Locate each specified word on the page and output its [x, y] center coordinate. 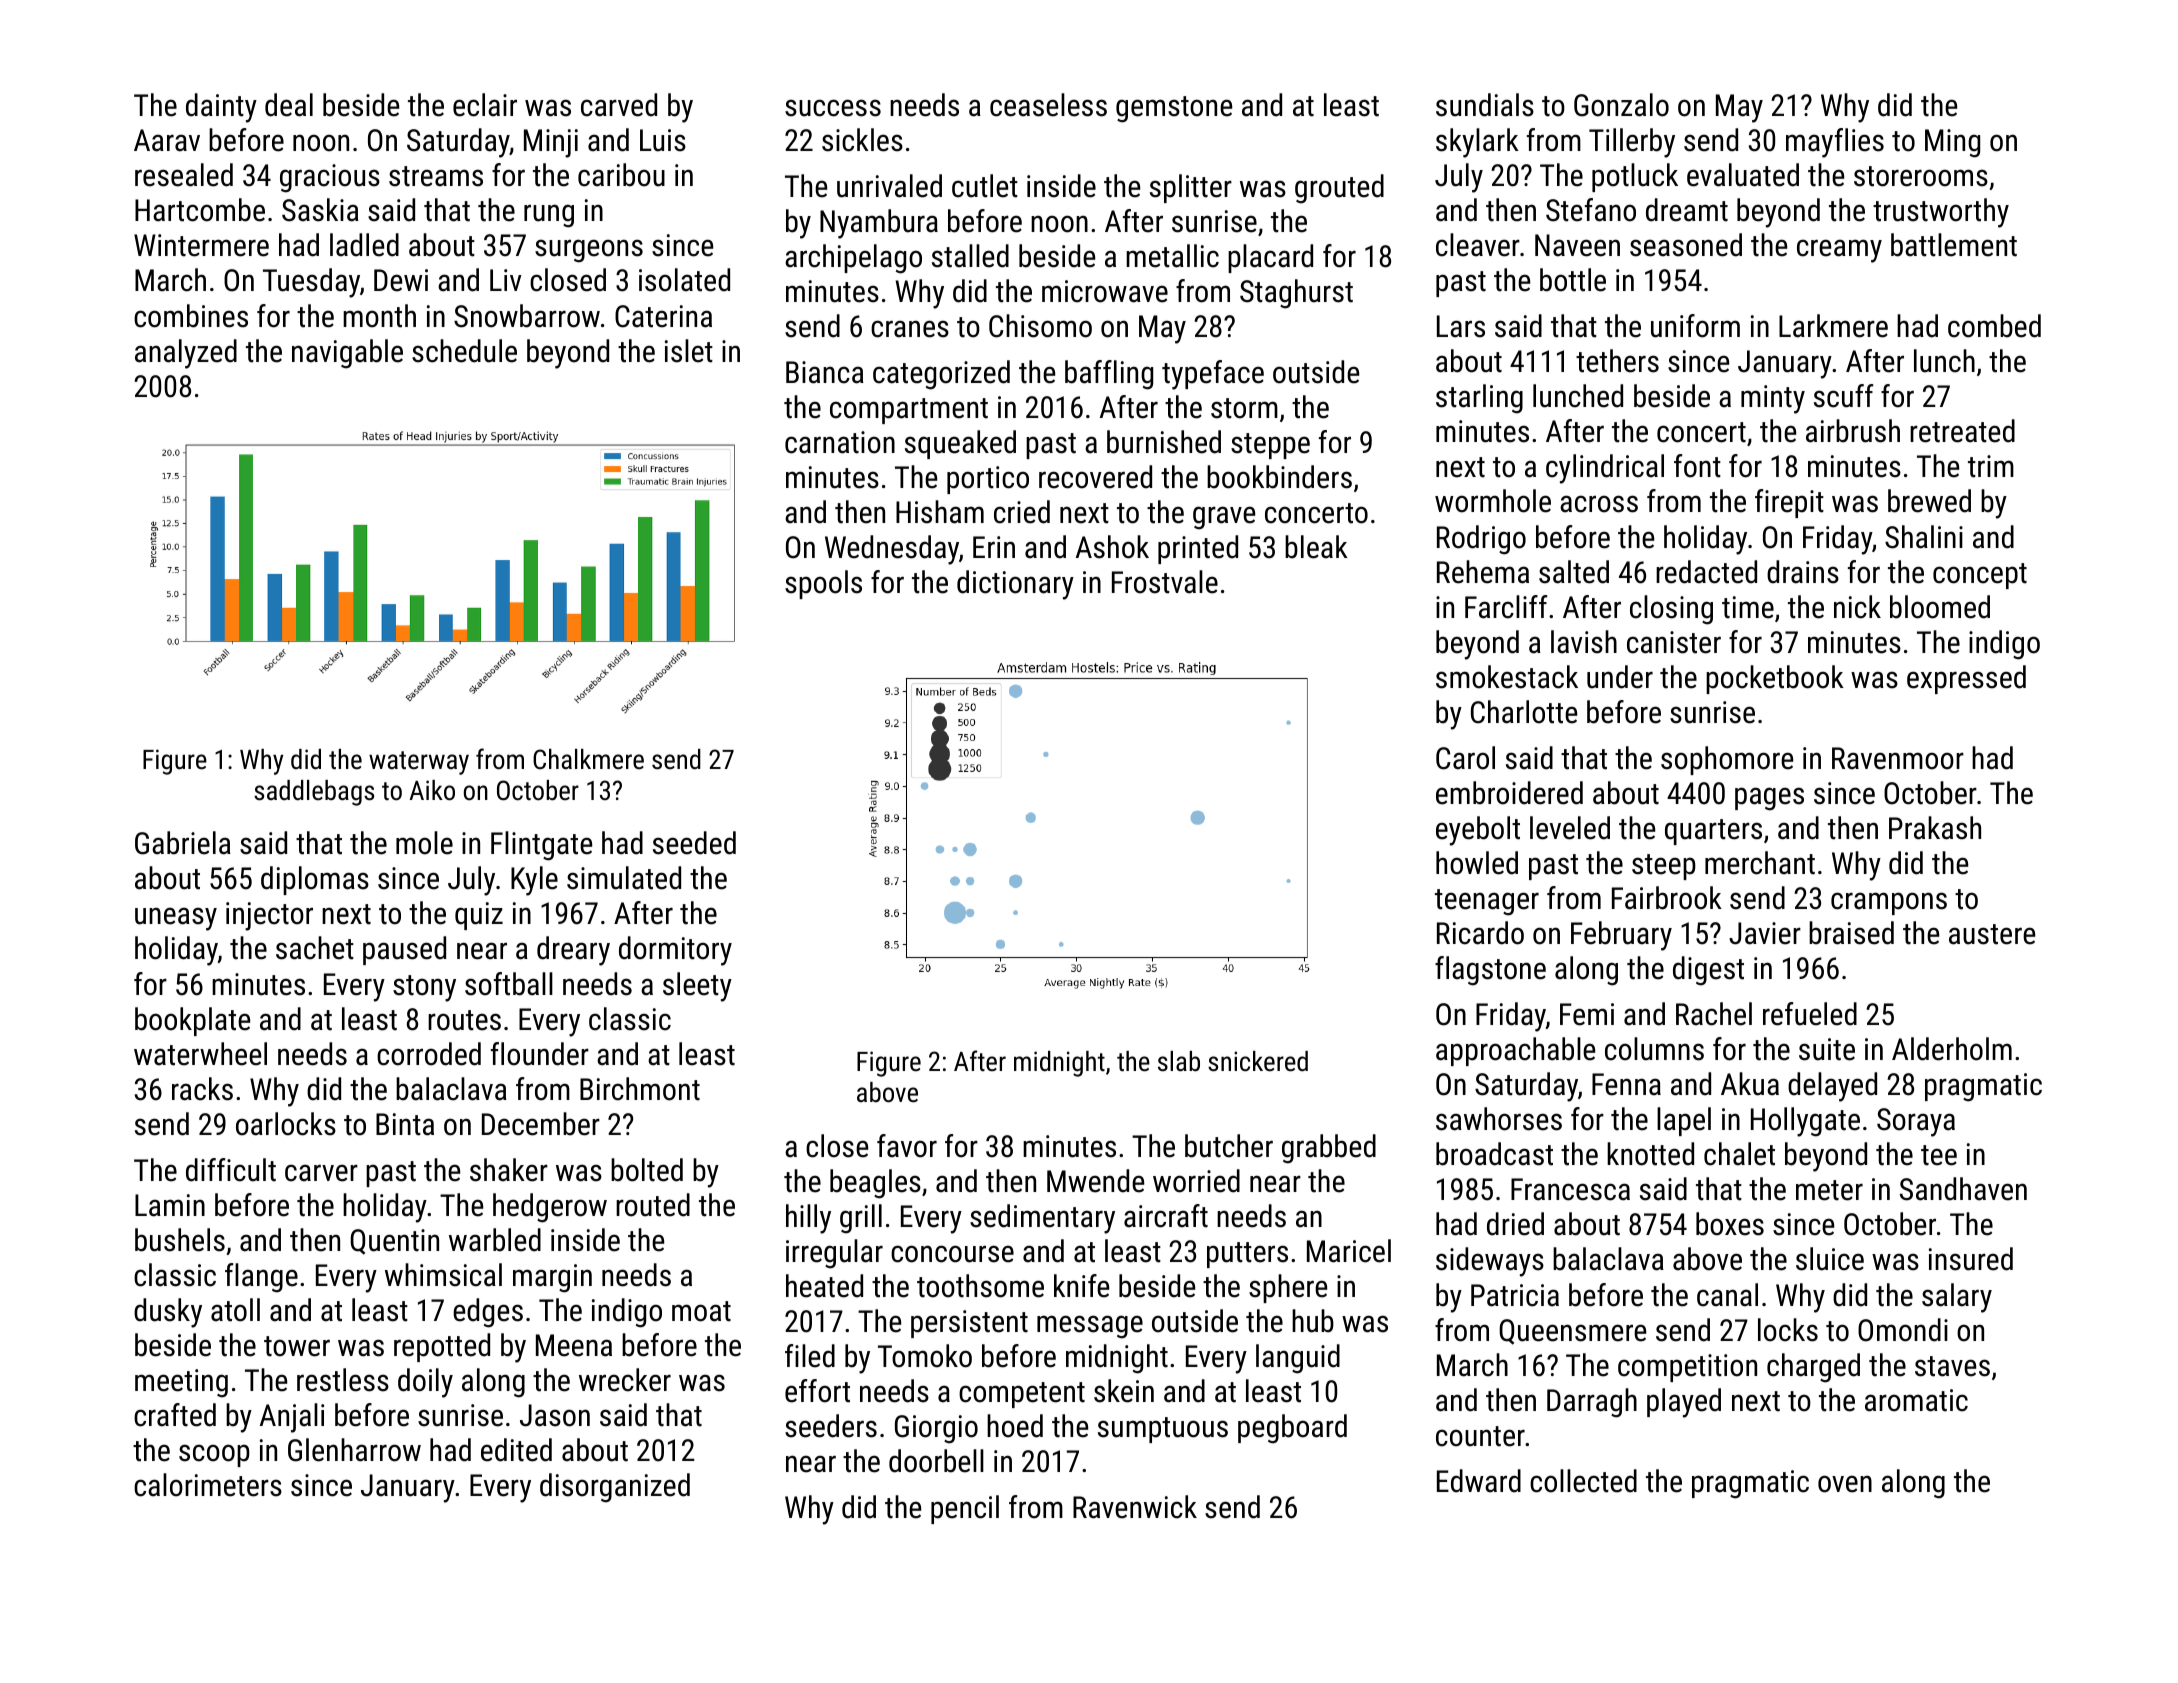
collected [1583, 1481]
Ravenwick [1135, 1507]
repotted [442, 1347]
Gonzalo [1621, 105]
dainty [221, 108]
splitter [1191, 188]
